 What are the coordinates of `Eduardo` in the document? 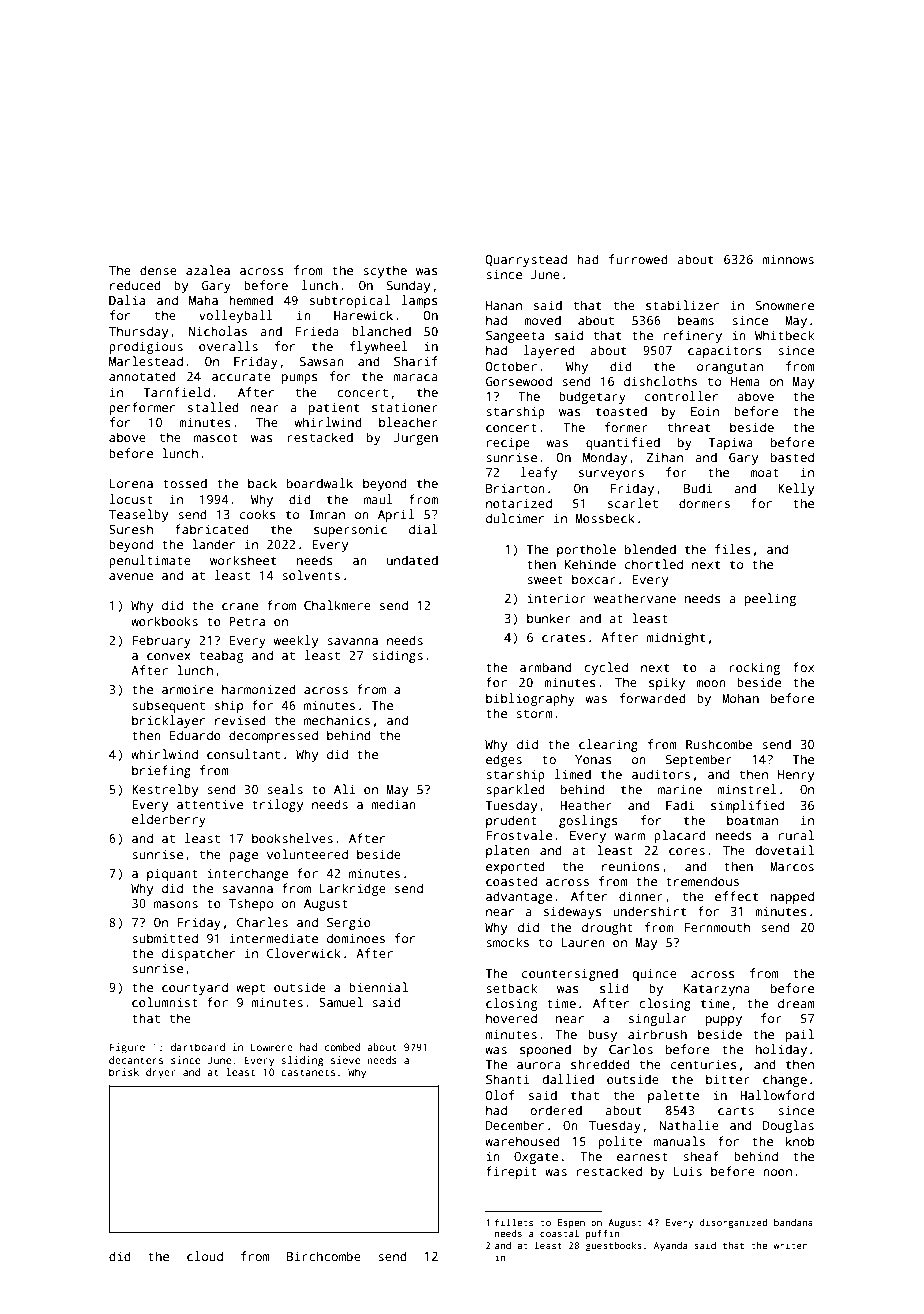 It's located at (195, 735).
